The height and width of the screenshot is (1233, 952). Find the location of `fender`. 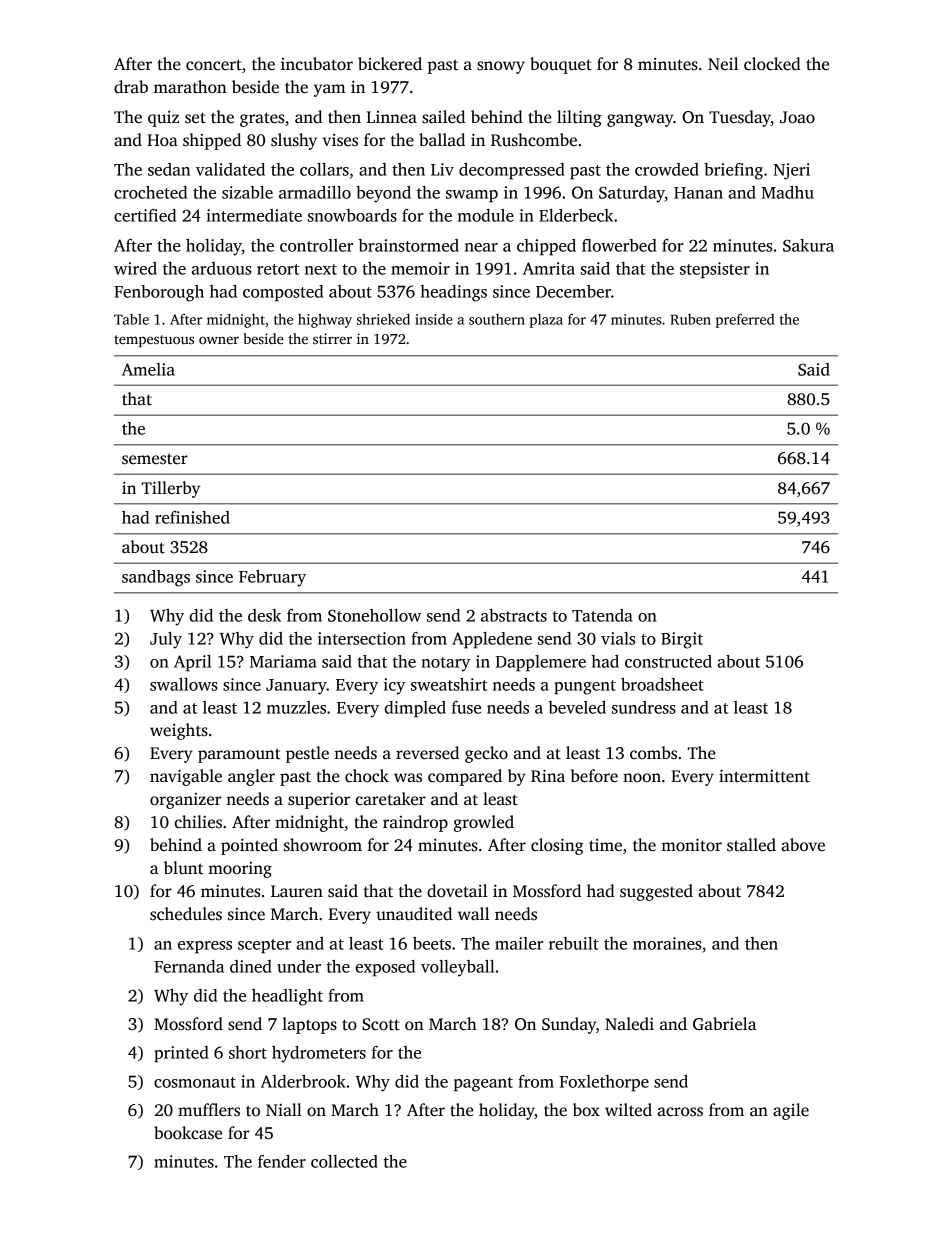

fender is located at coordinates (282, 1161).
